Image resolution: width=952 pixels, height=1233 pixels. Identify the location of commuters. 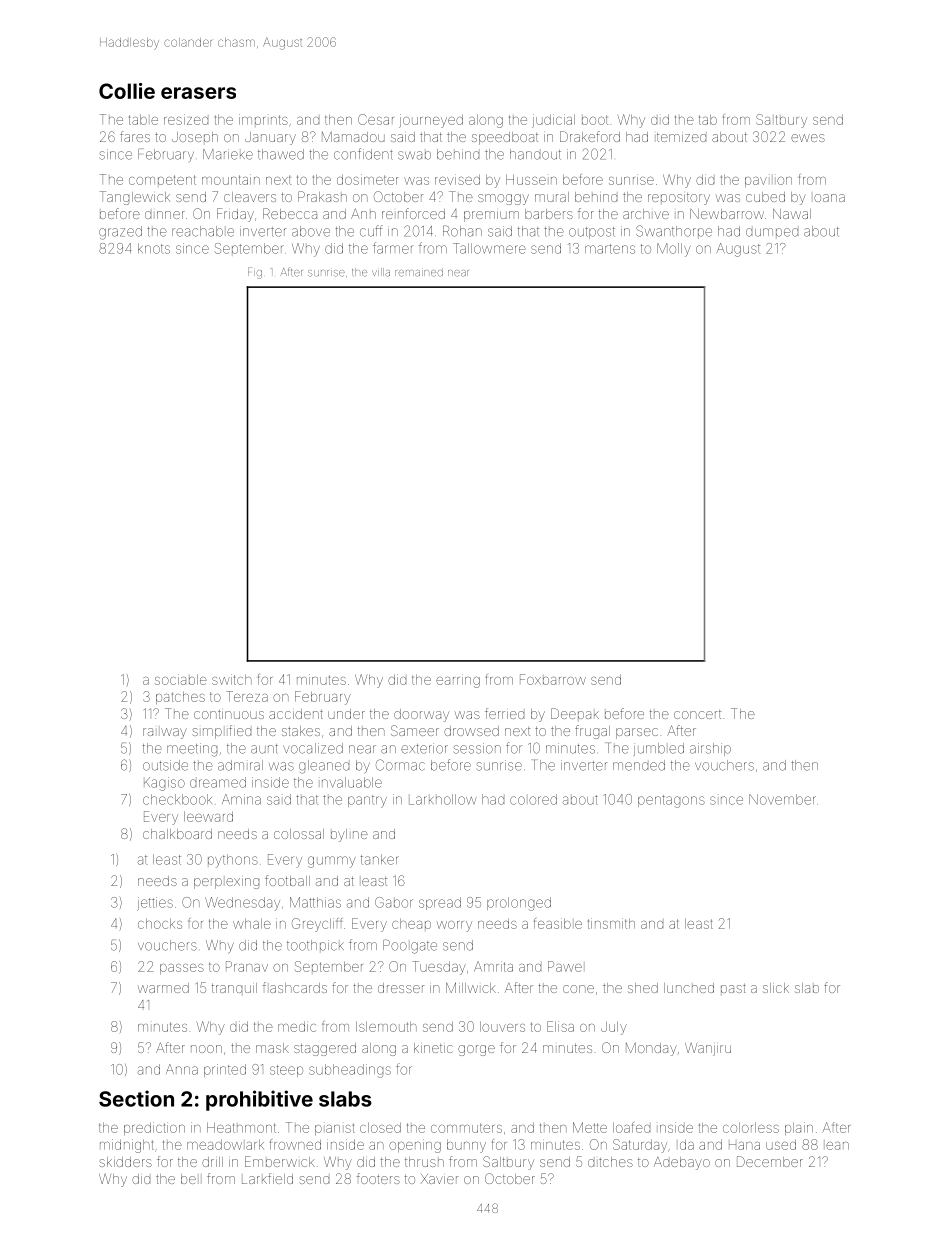
(466, 1128).
